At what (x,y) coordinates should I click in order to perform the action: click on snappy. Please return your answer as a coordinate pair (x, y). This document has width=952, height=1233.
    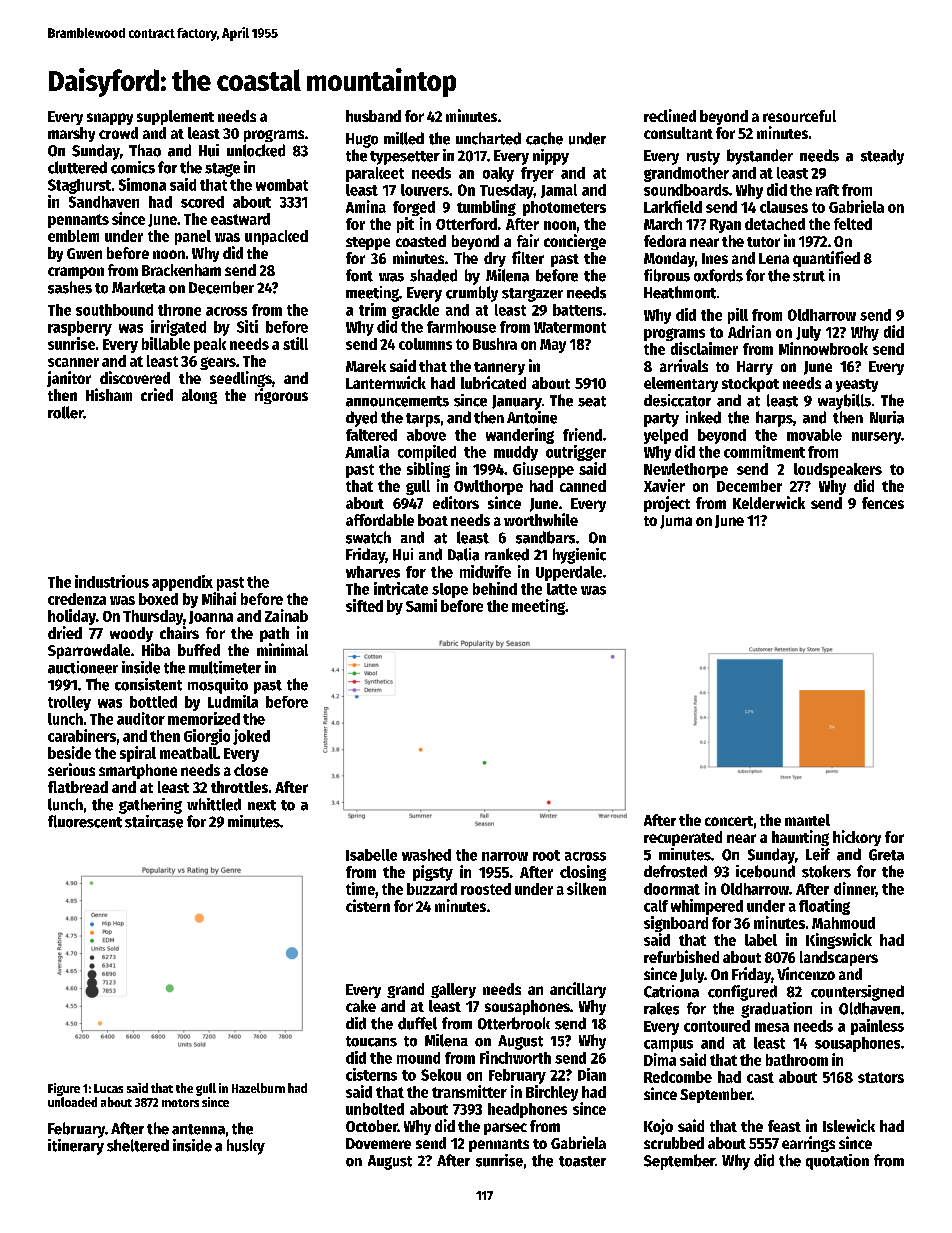
    Looking at the image, I should click on (110, 119).
